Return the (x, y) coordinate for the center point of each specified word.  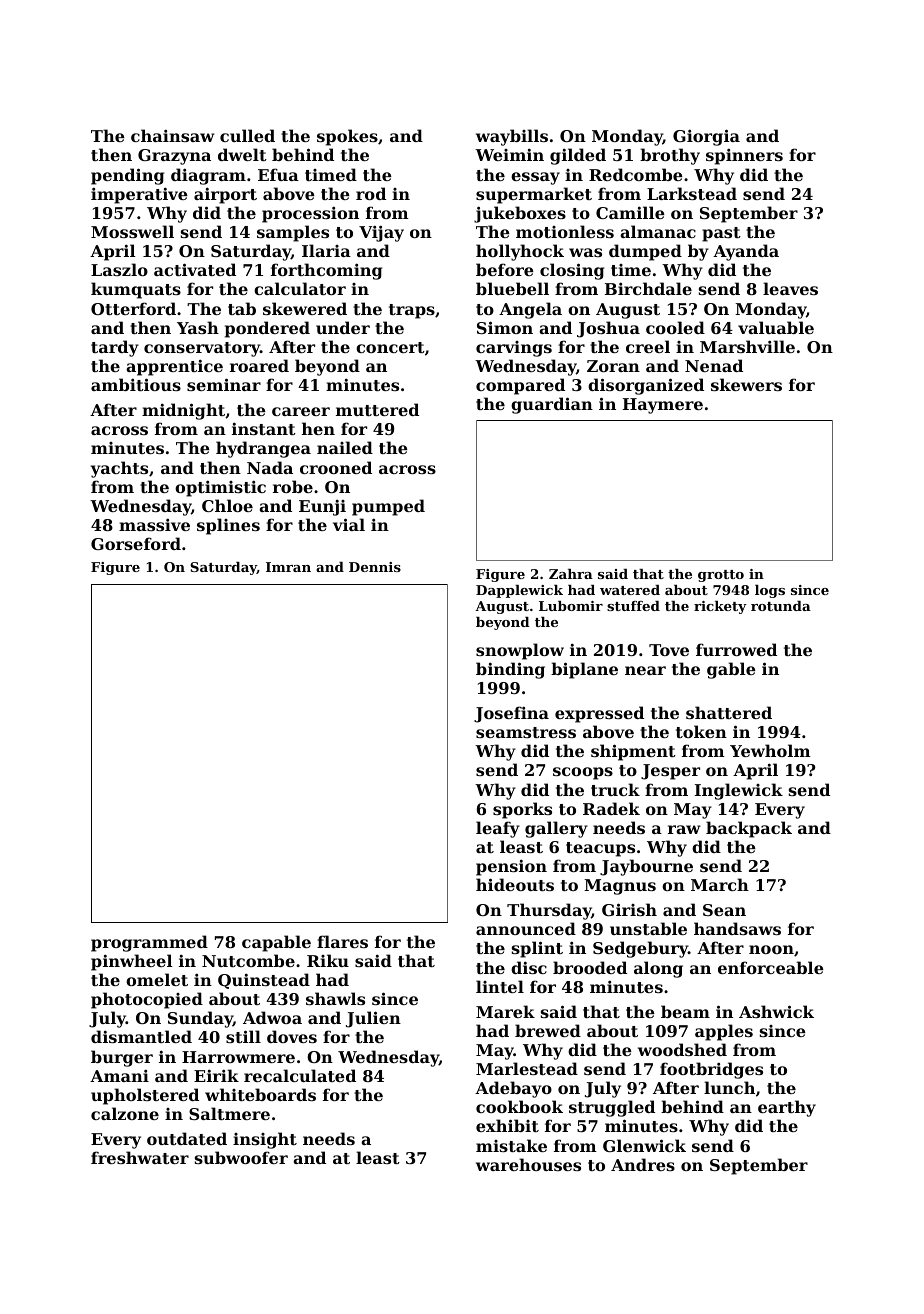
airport (225, 195)
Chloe (227, 505)
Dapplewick (519, 591)
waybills (512, 137)
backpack (749, 829)
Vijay (381, 233)
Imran (288, 567)
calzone (125, 1113)
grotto (721, 576)
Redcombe (636, 174)
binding (510, 670)
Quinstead (264, 981)
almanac (658, 231)
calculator (300, 288)
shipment (633, 752)
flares (342, 941)
